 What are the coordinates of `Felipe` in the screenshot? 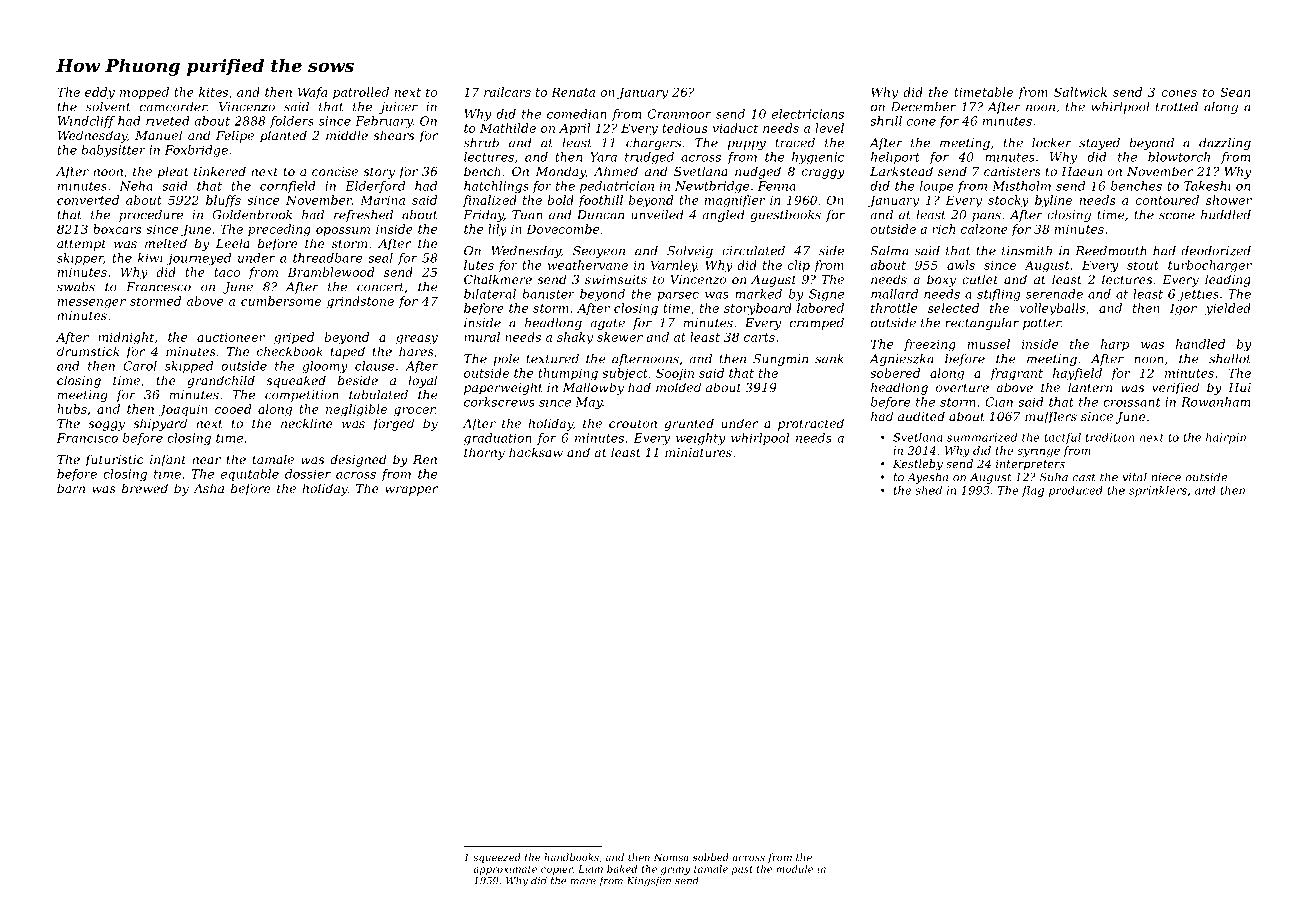 It's located at (235, 136).
